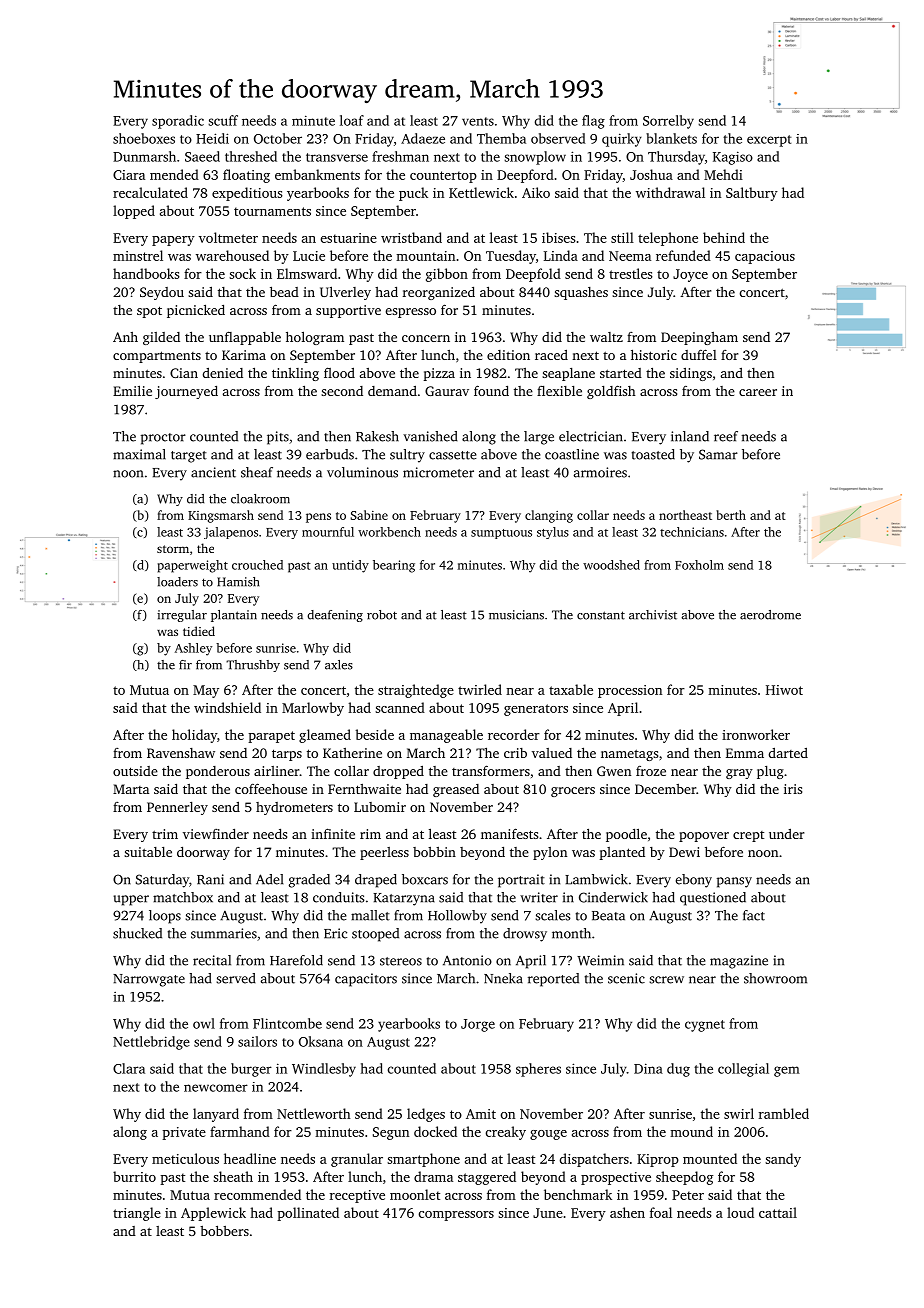  Describe the element at coordinates (756, 734) in the page. I see `ironworker` at that location.
